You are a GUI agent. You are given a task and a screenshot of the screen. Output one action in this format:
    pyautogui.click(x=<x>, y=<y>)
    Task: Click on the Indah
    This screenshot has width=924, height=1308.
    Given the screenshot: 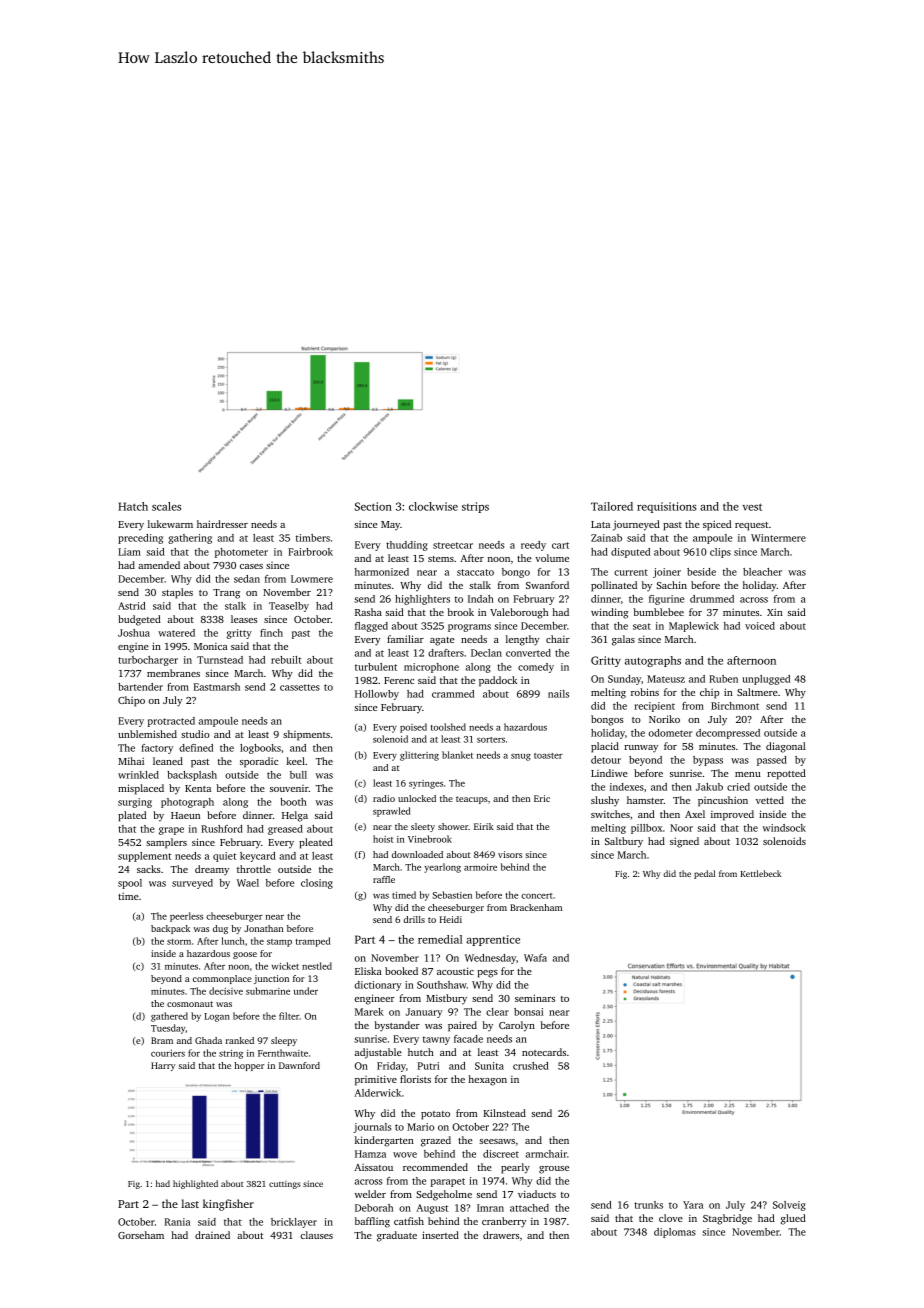 What is the action you would take?
    pyautogui.click(x=481, y=599)
